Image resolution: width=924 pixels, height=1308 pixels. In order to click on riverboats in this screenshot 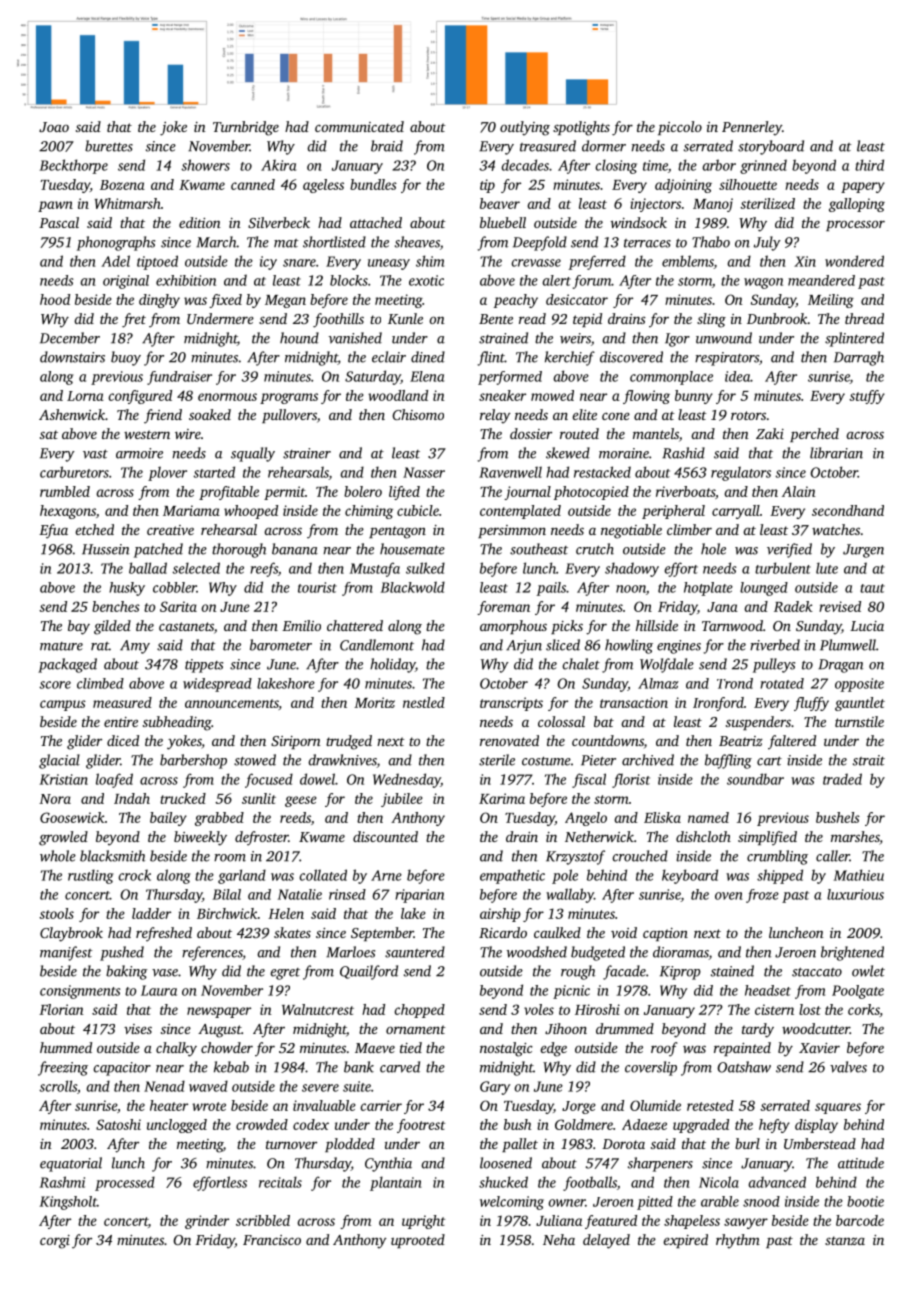, I will do `click(685, 491)`.
